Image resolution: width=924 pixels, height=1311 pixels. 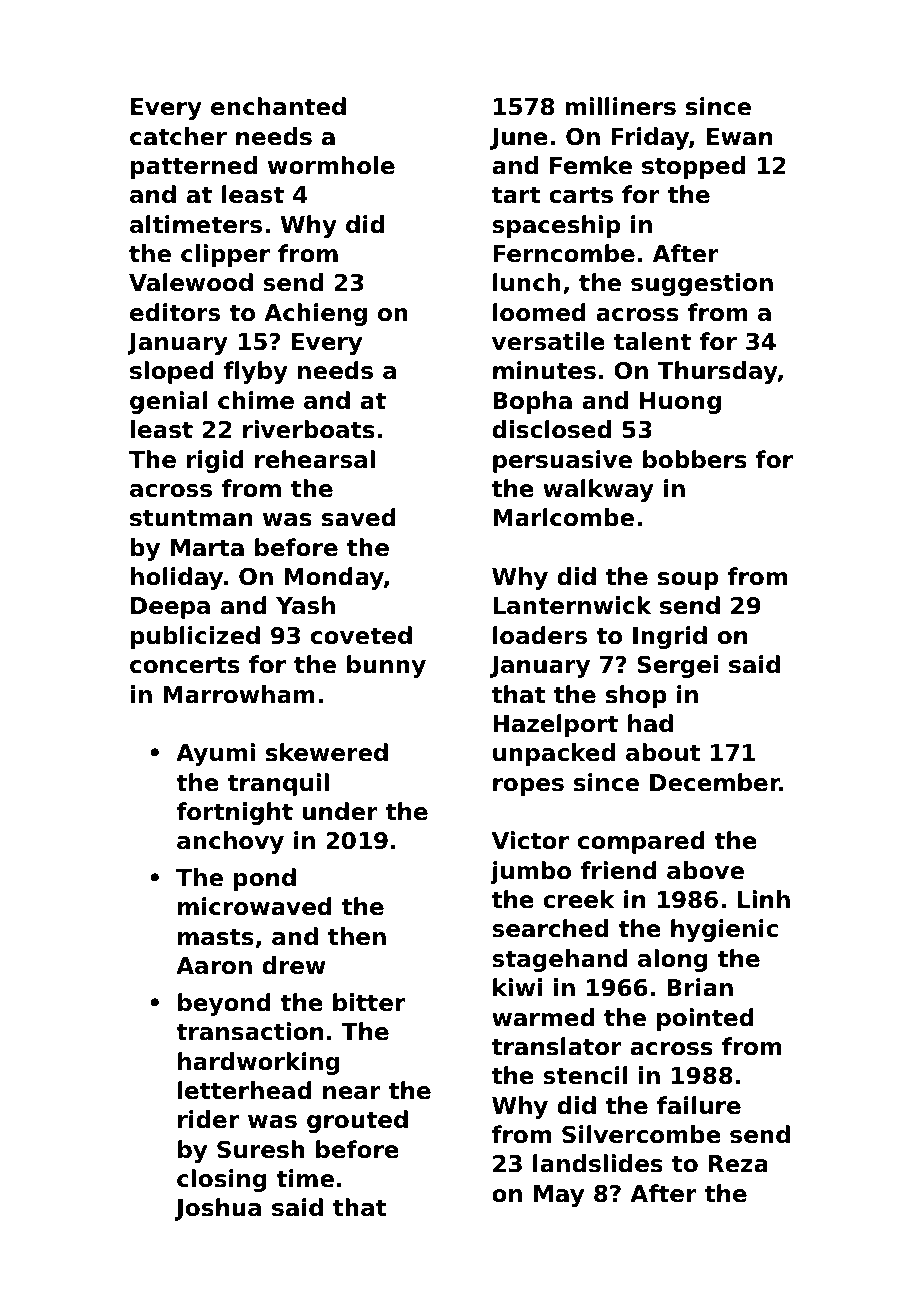 What do you see at coordinates (559, 1196) in the screenshot?
I see `May` at bounding box center [559, 1196].
